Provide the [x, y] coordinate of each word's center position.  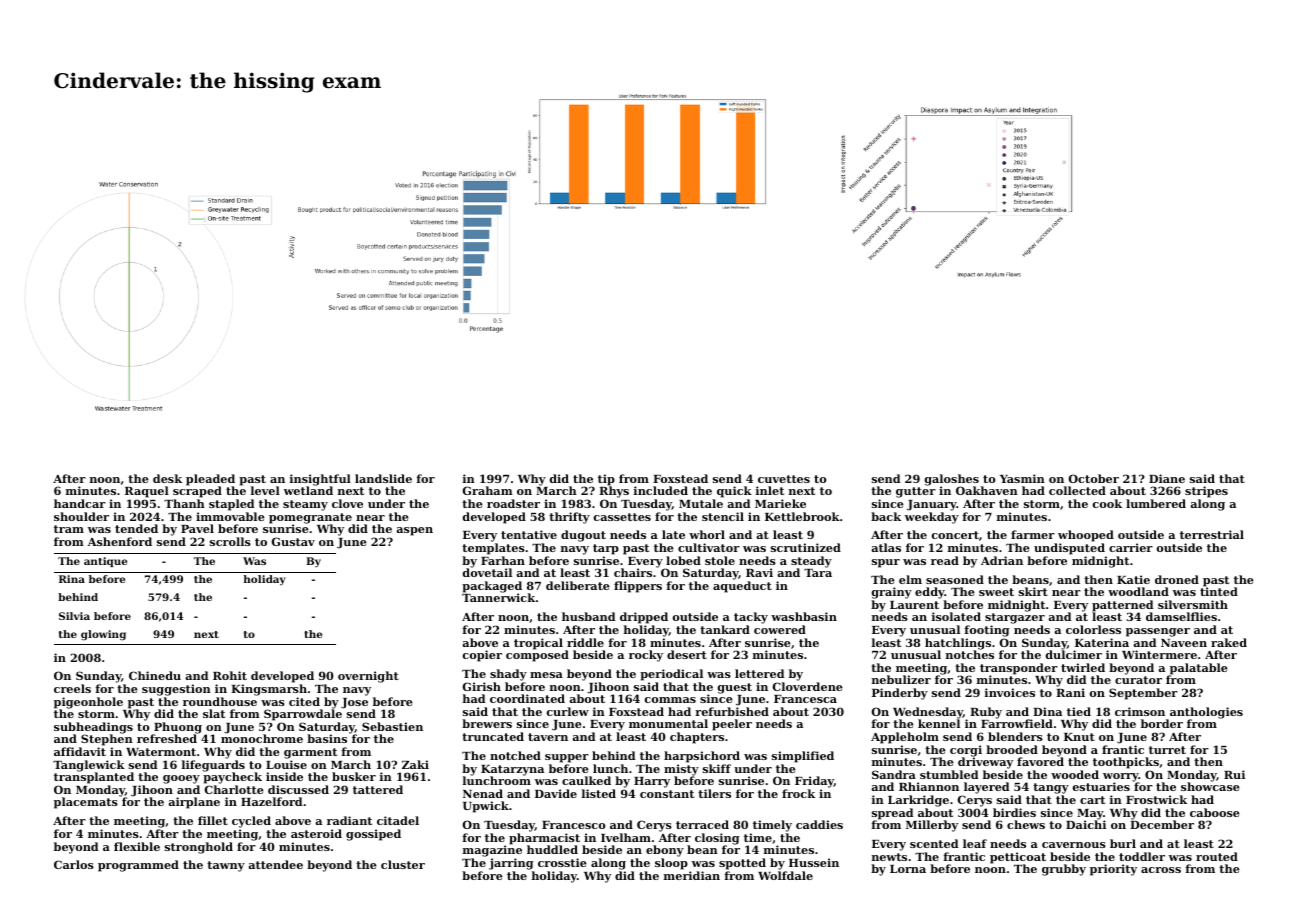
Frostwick [1156, 799]
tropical [538, 644]
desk [167, 478]
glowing [103, 635]
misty [681, 770]
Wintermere [1159, 654]
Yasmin [1022, 478]
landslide [383, 478]
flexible [137, 846]
